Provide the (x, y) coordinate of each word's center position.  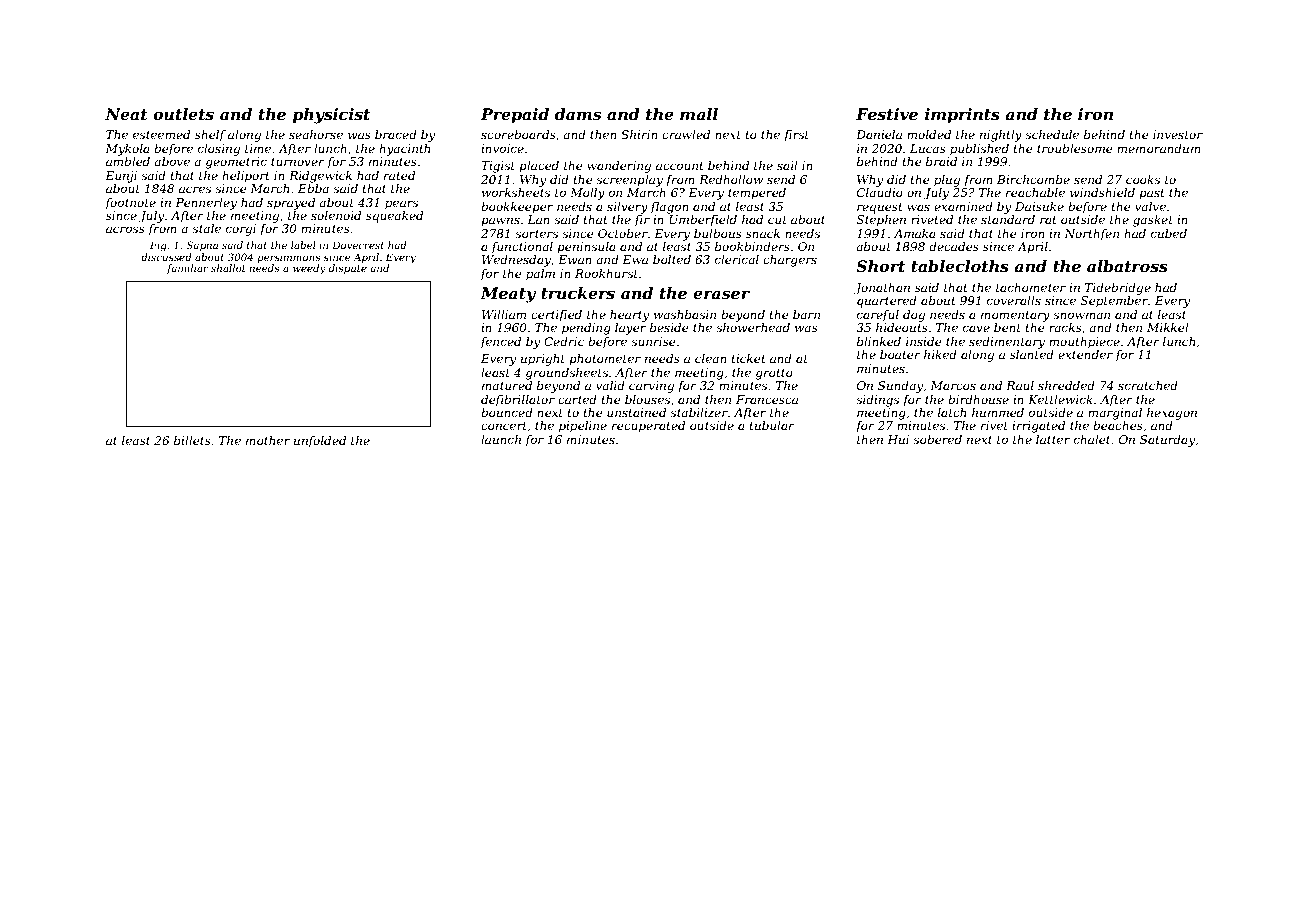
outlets (183, 114)
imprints (962, 116)
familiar (188, 269)
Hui (898, 439)
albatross (1127, 266)
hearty (629, 316)
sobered (937, 439)
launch (501, 439)
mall (699, 114)
